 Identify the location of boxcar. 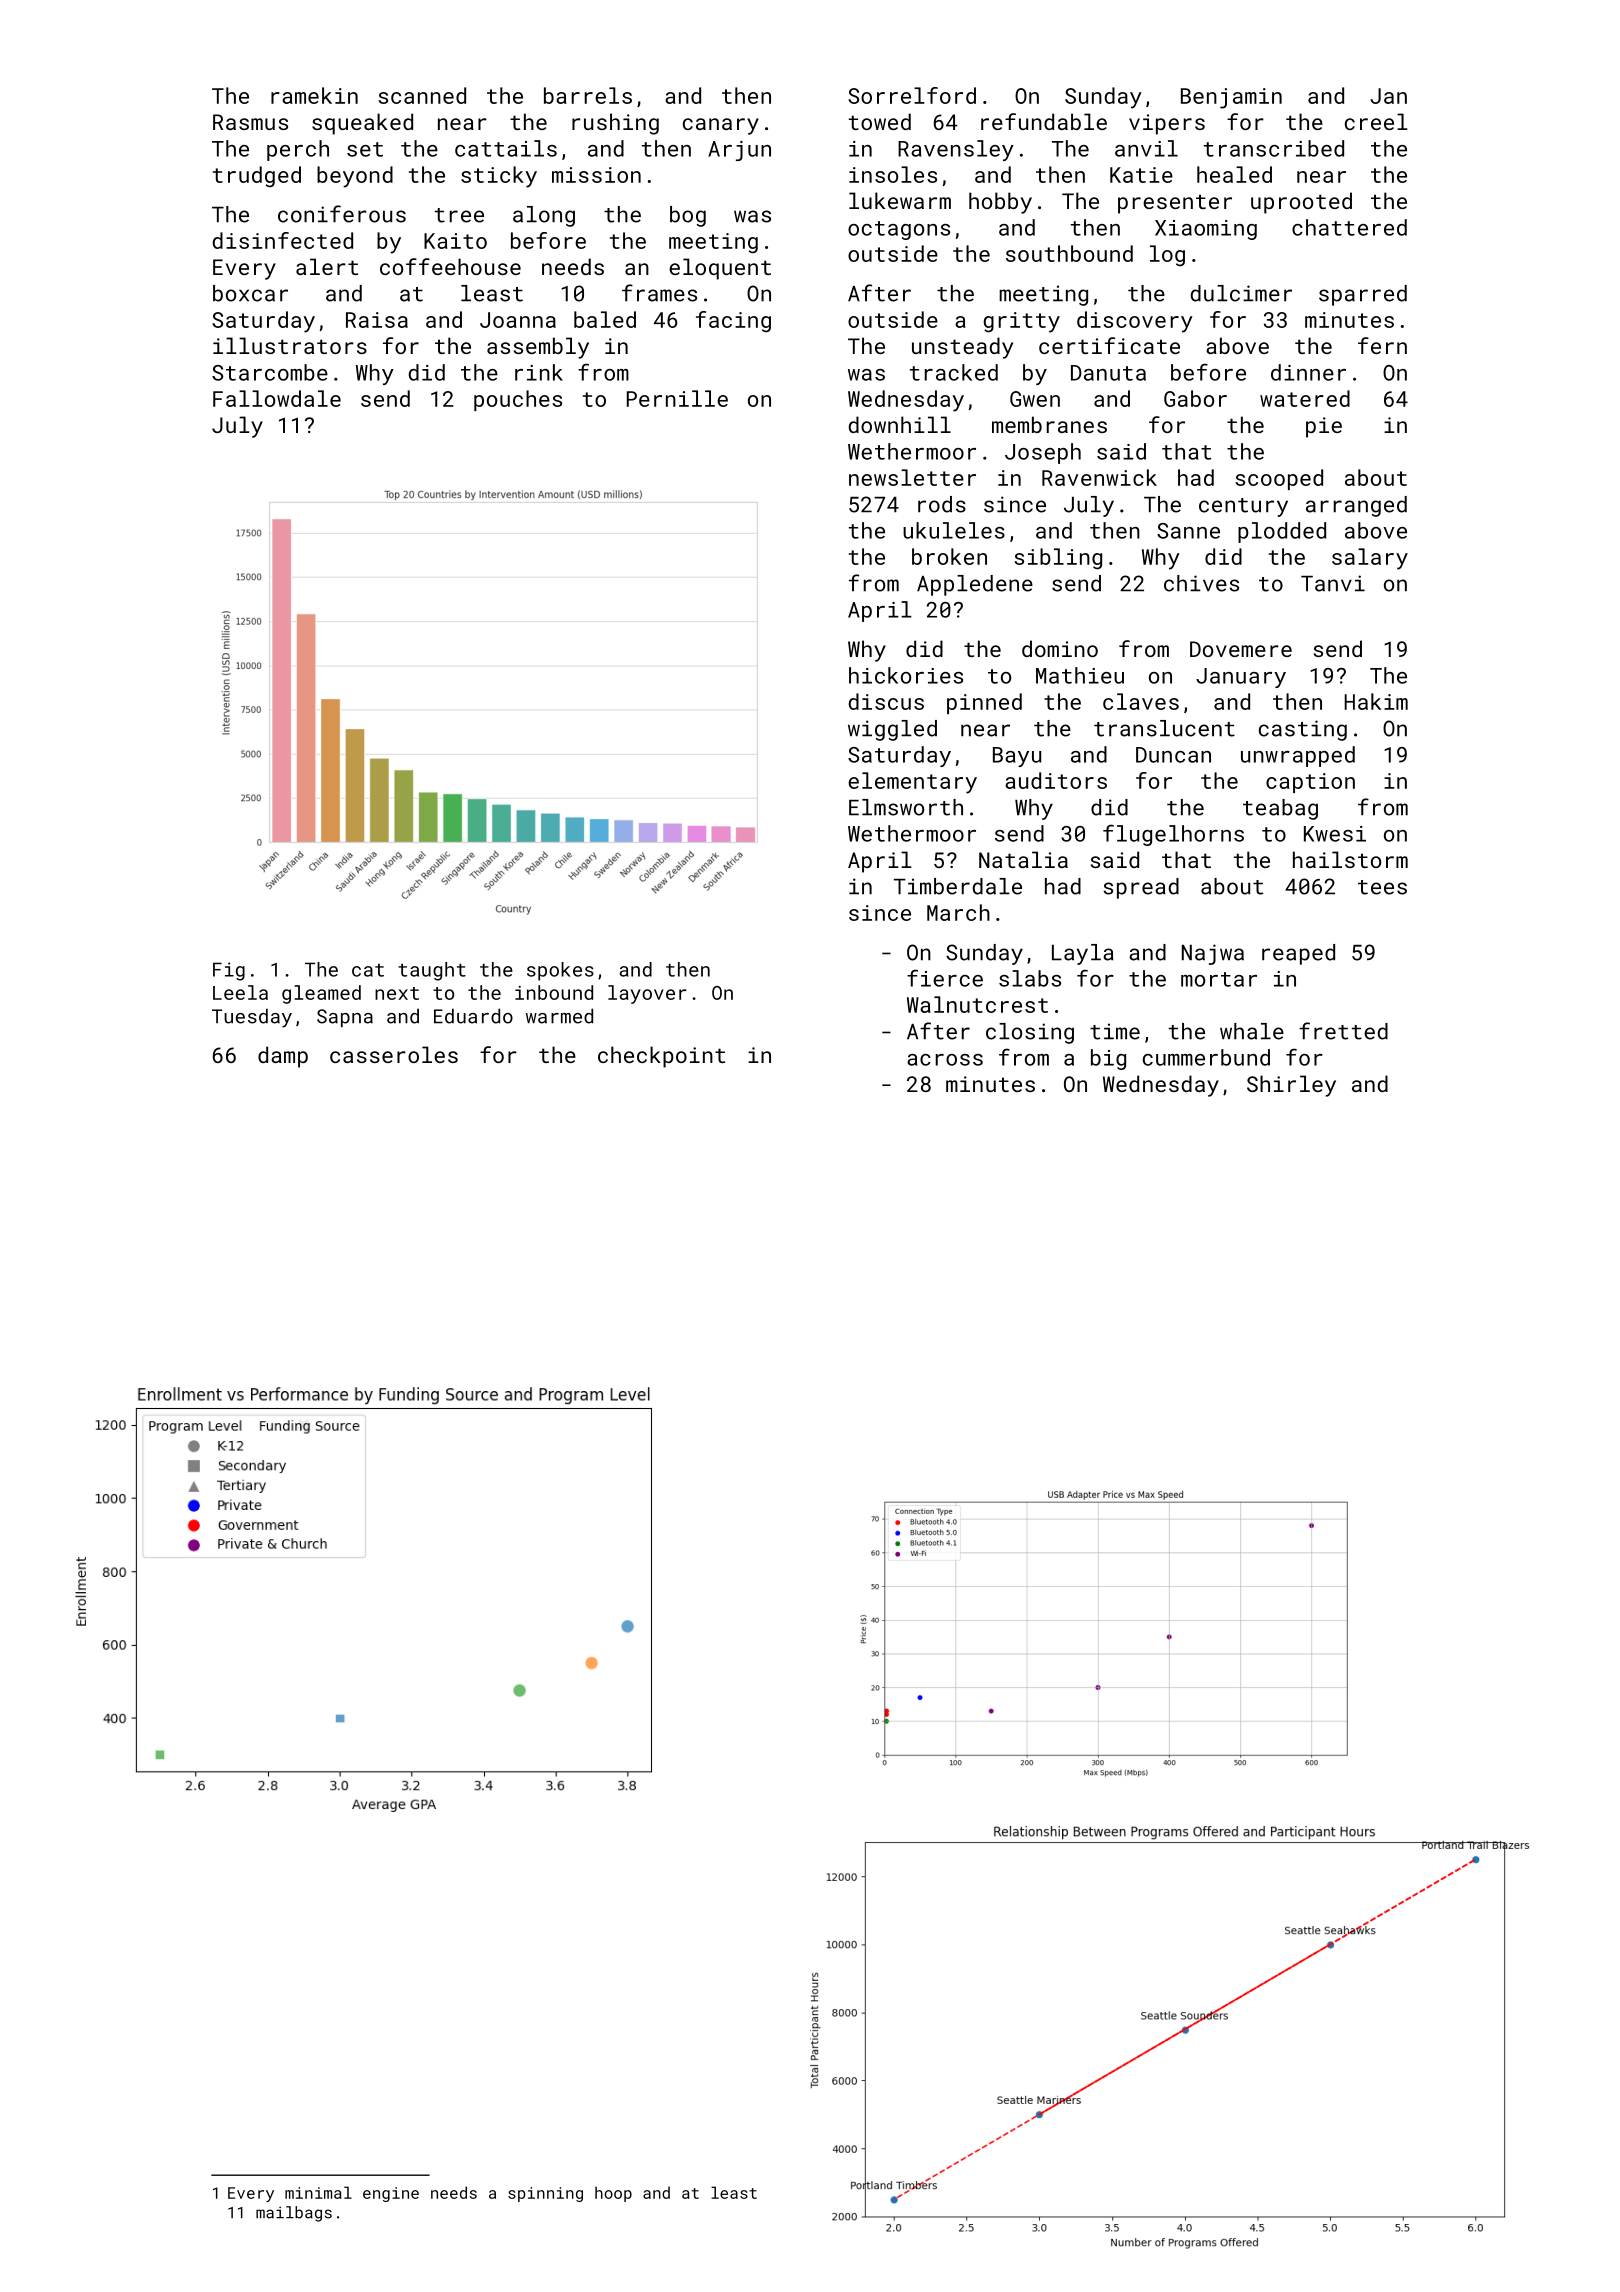
(250, 293).
